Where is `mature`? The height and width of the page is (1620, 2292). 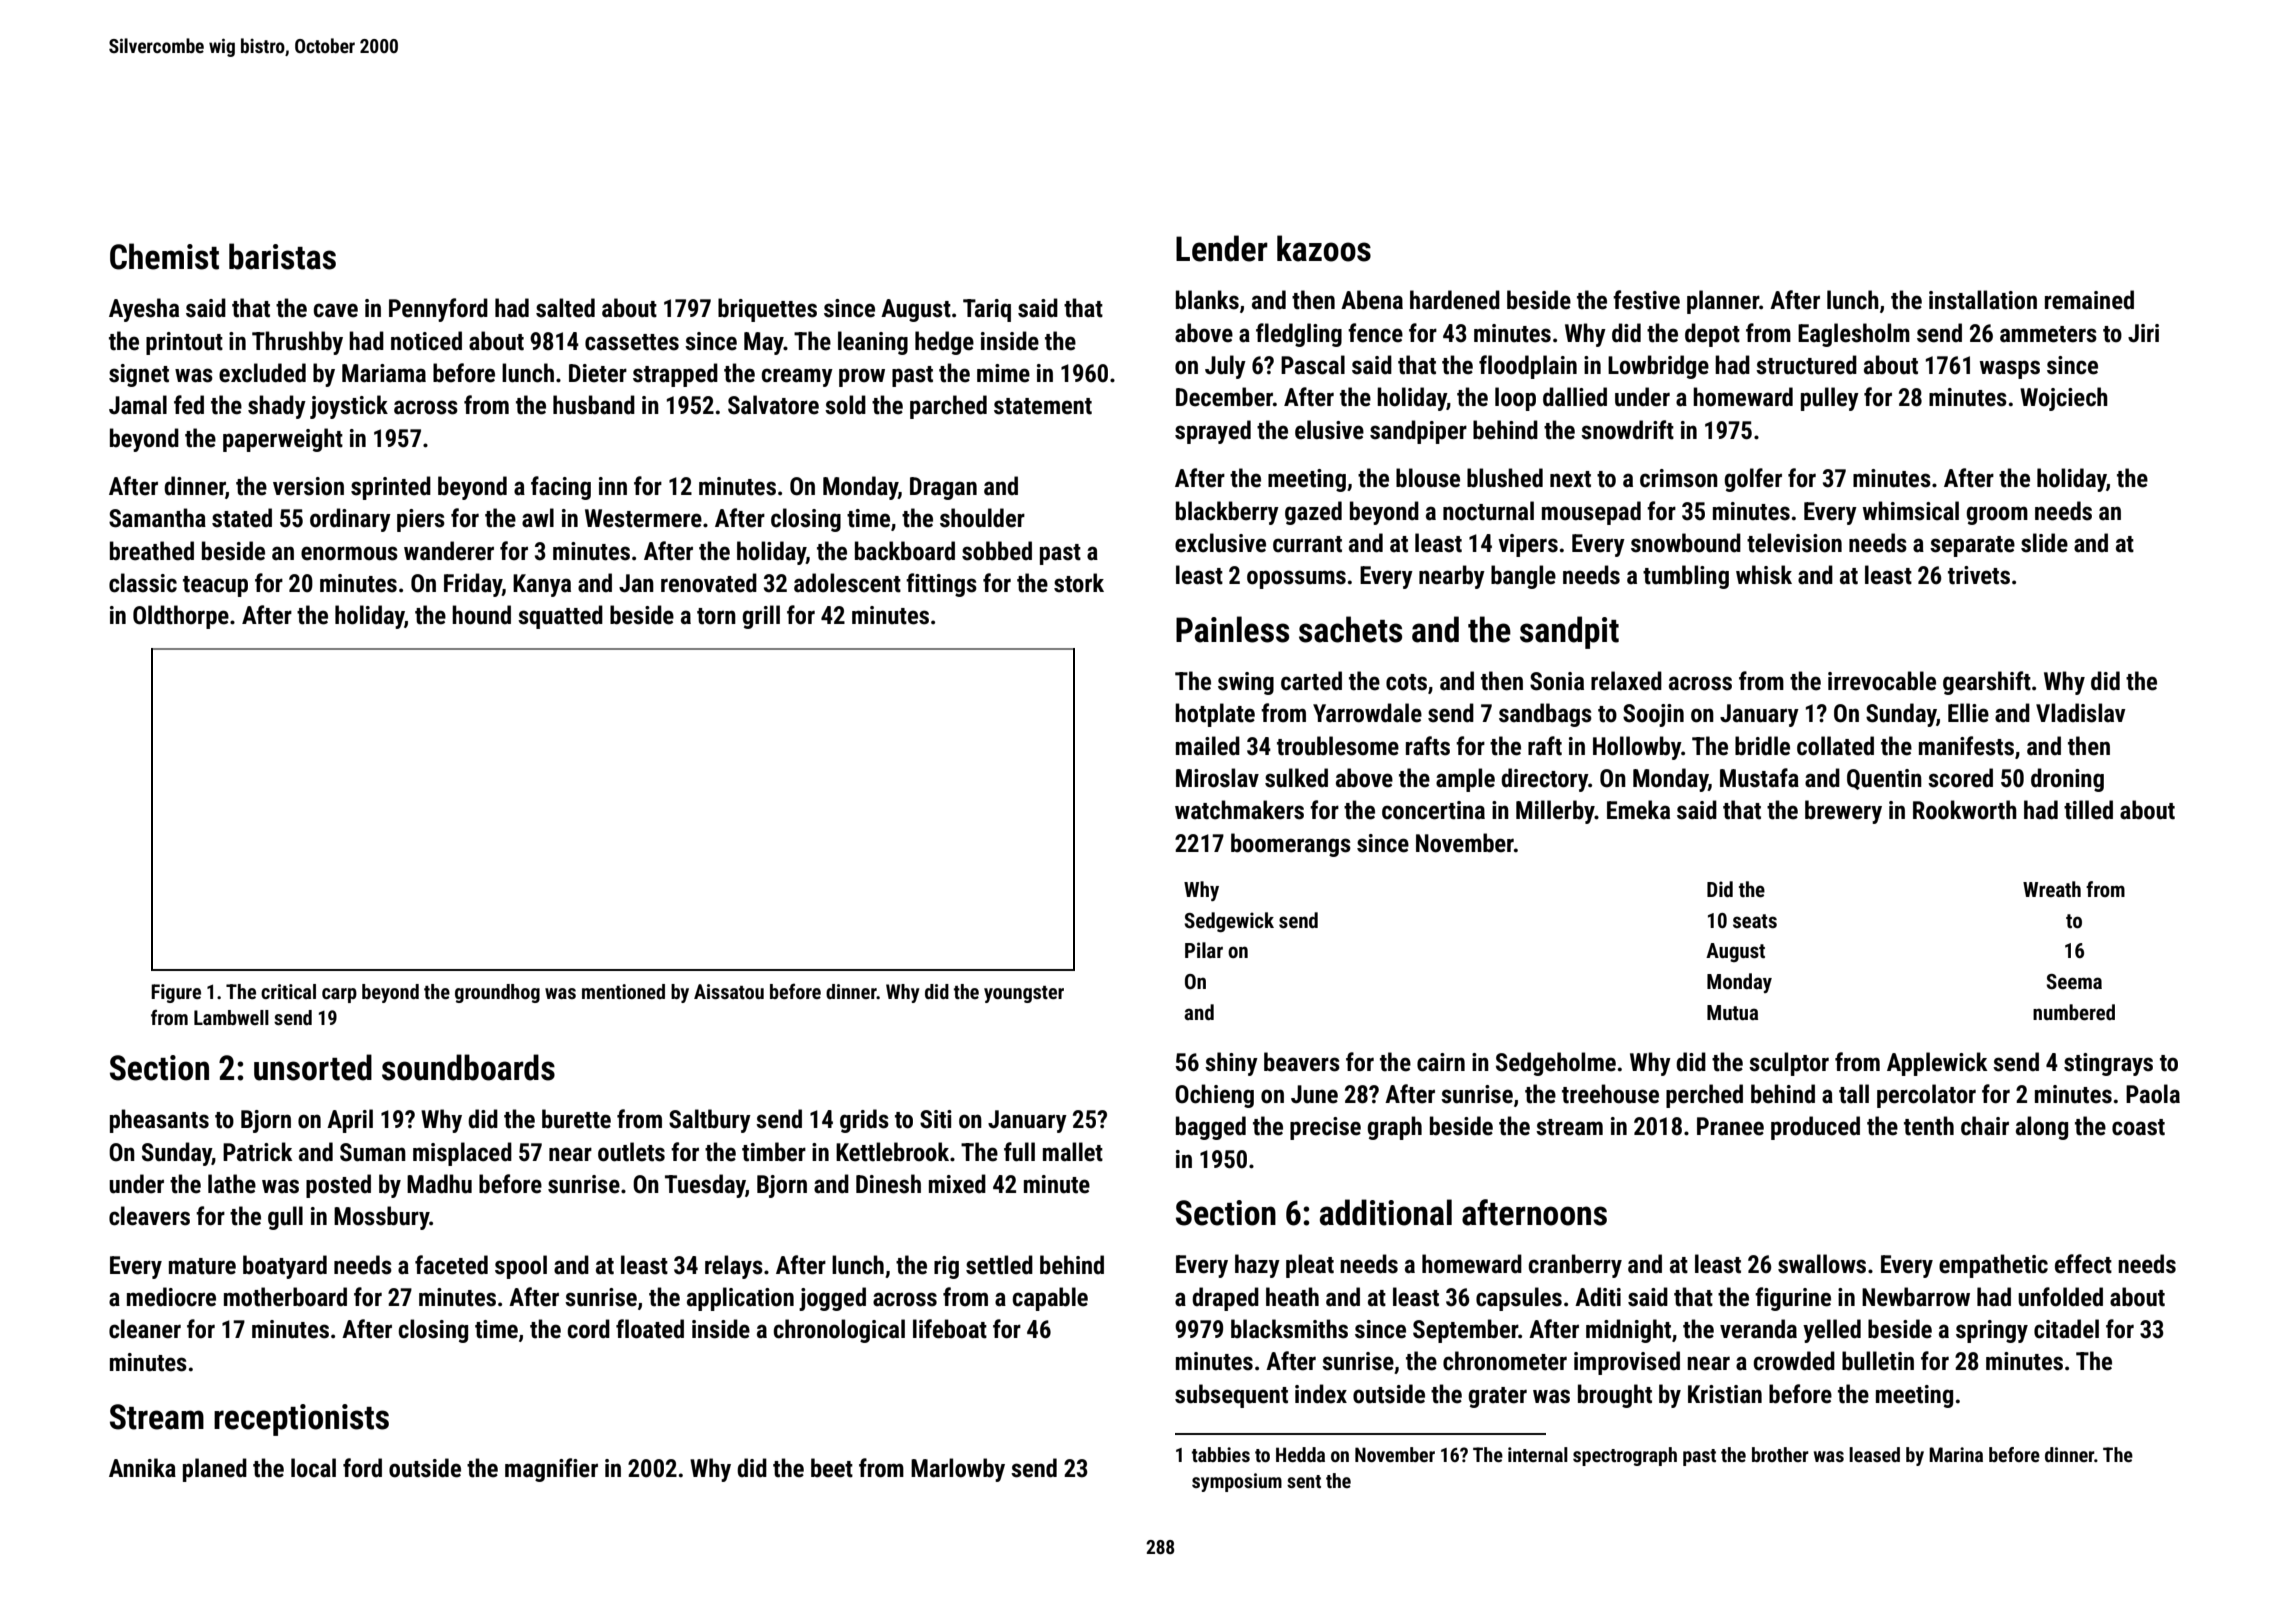 mature is located at coordinates (202, 1266).
